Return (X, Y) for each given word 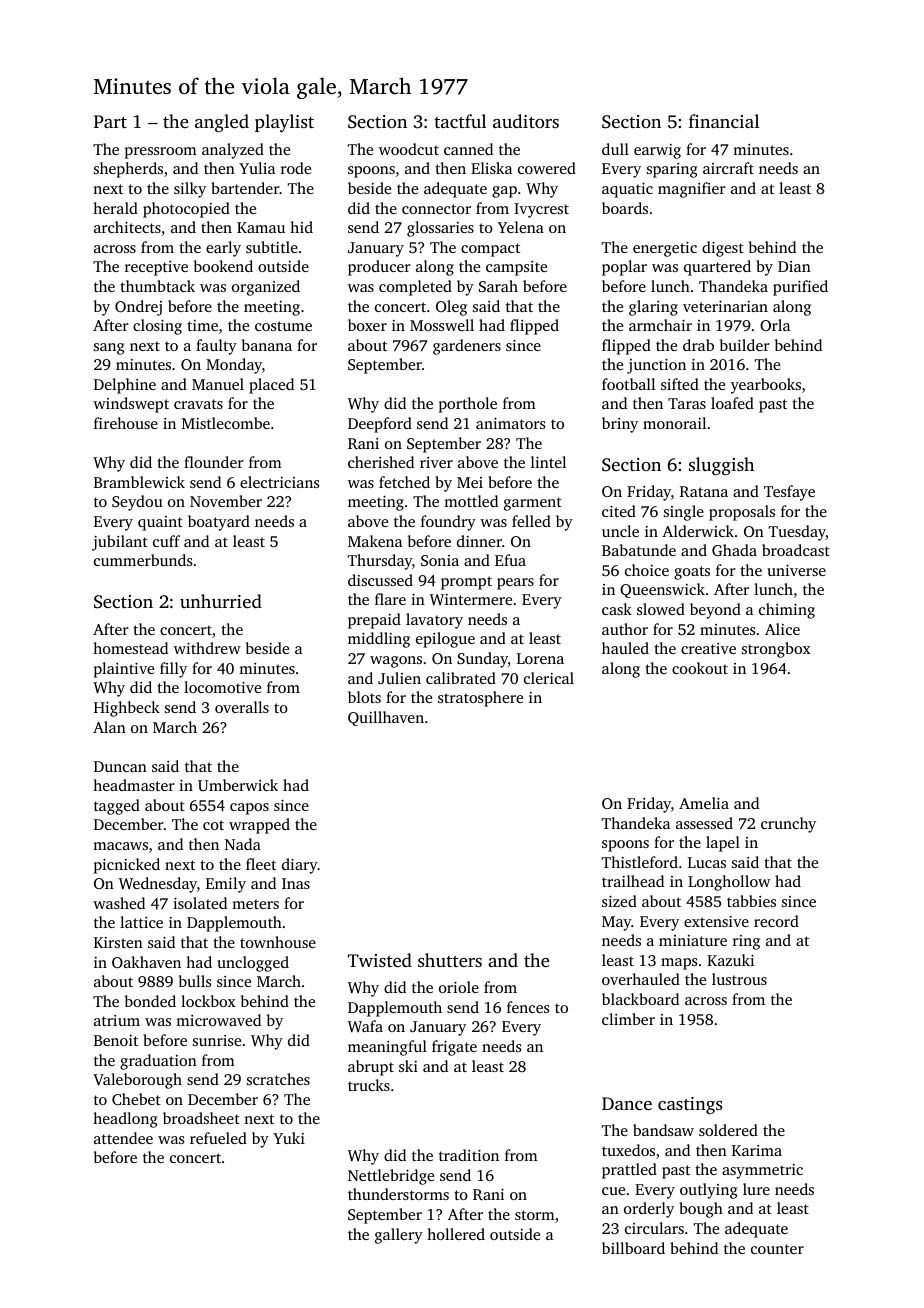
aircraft (728, 168)
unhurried (221, 601)
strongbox (776, 650)
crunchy (788, 825)
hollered (456, 1234)
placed (271, 386)
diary (300, 866)
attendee (123, 1138)
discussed (380, 580)
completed (415, 288)
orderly (649, 1210)
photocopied (186, 210)
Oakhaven (146, 962)
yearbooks (766, 386)
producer (379, 268)
